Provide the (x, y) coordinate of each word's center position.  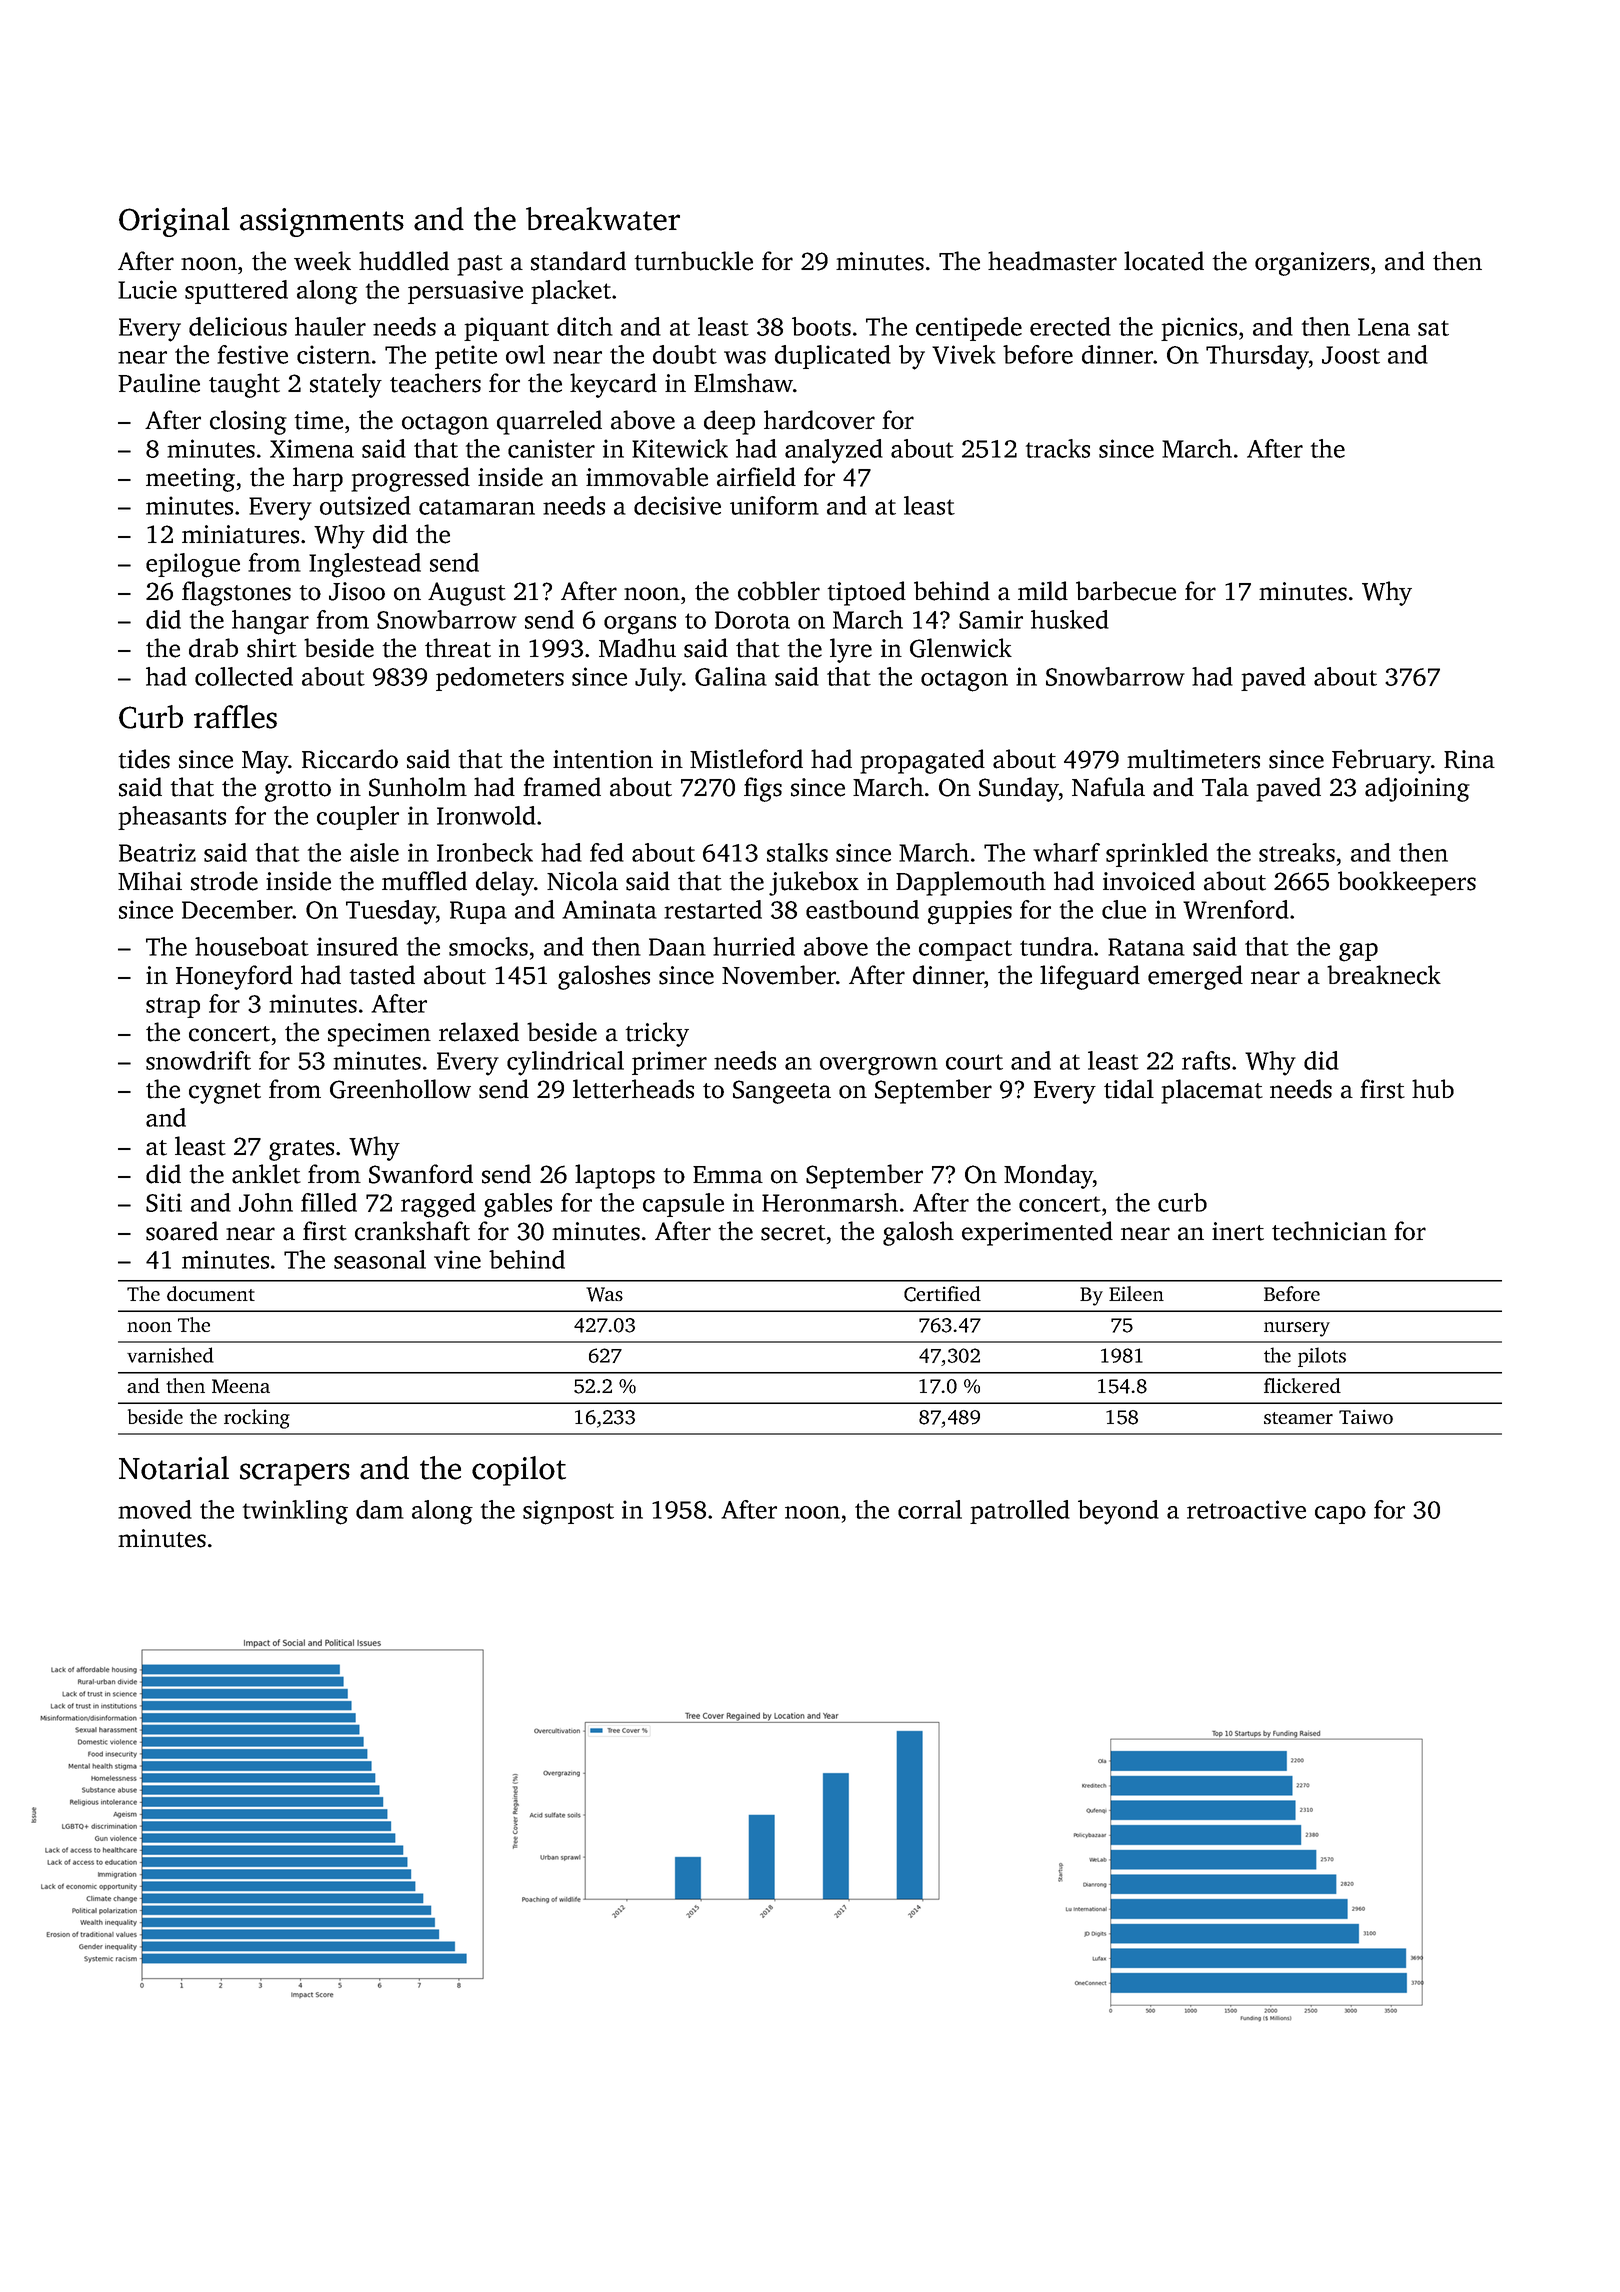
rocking (257, 1419)
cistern (334, 354)
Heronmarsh (830, 1202)
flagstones (236, 593)
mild (1043, 591)
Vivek (964, 354)
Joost (1351, 355)
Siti (164, 1202)
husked (1070, 619)
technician (1329, 1231)
